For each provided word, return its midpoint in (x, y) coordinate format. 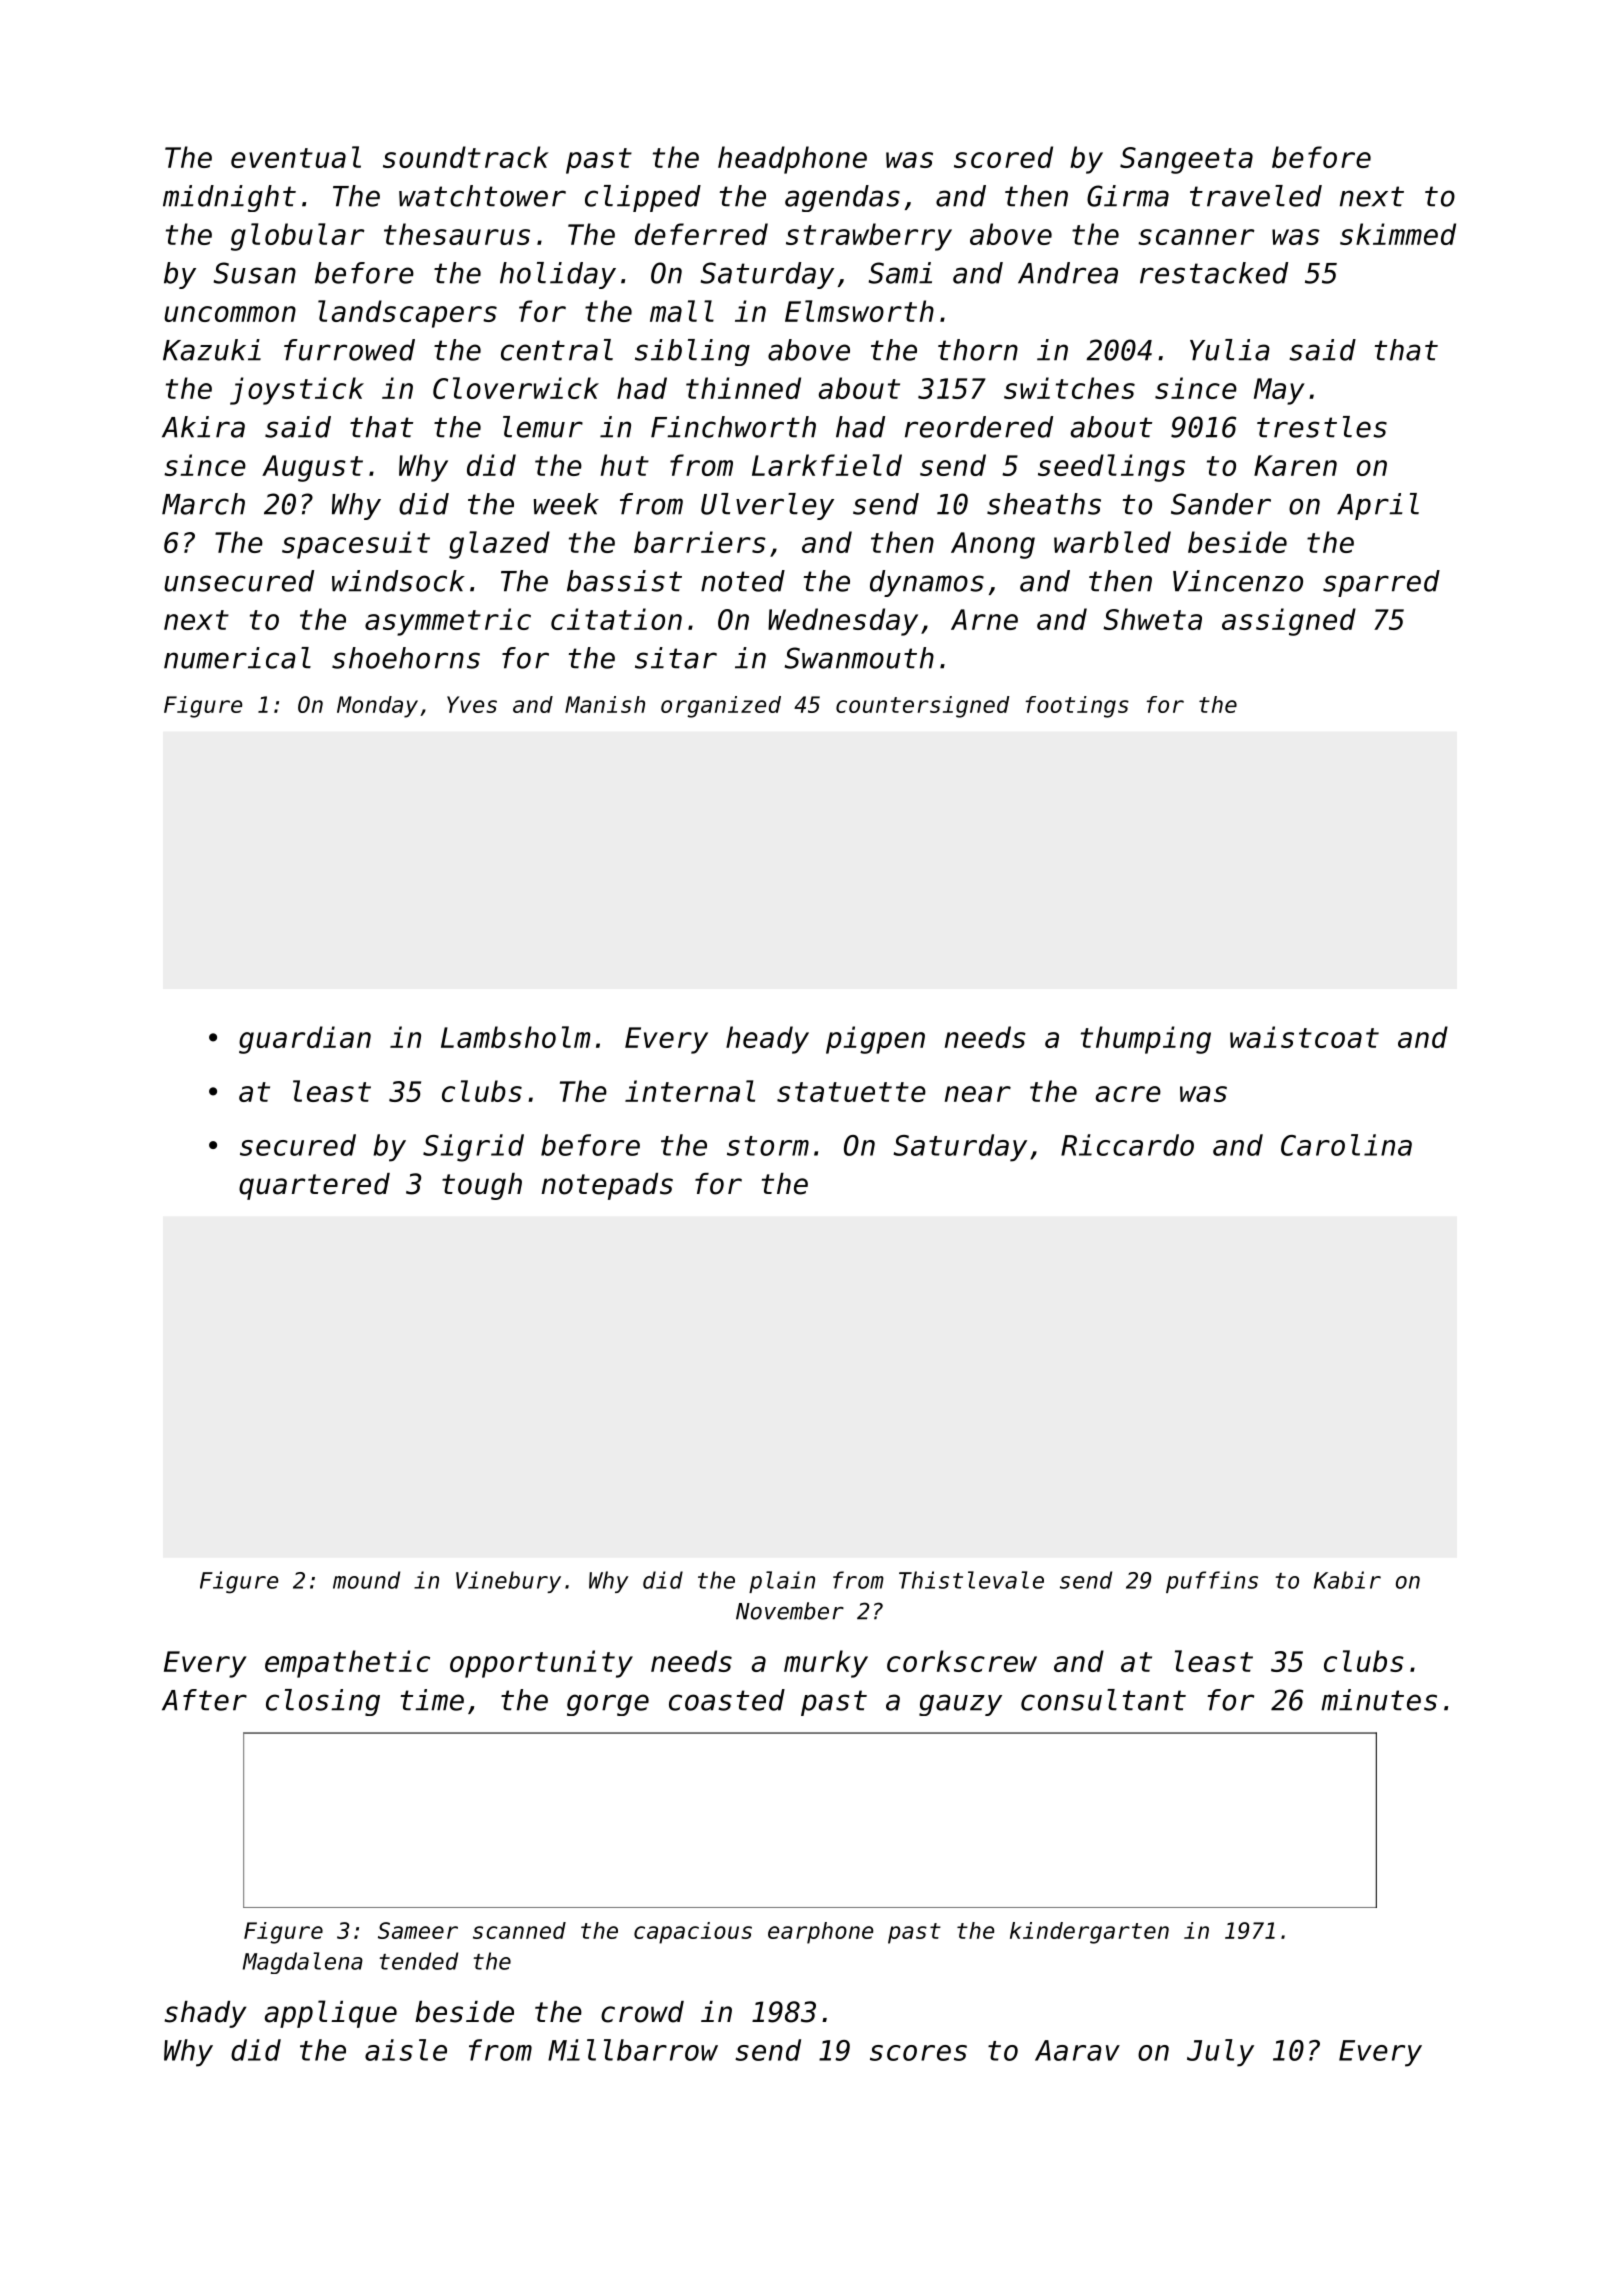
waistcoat (1304, 1037)
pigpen (875, 1040)
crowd (642, 2012)
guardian (305, 1040)
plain (782, 1582)
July (1220, 2053)
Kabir (1347, 1580)
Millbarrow (633, 2050)
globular (298, 237)
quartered (314, 1186)
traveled (1256, 196)
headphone (792, 160)
